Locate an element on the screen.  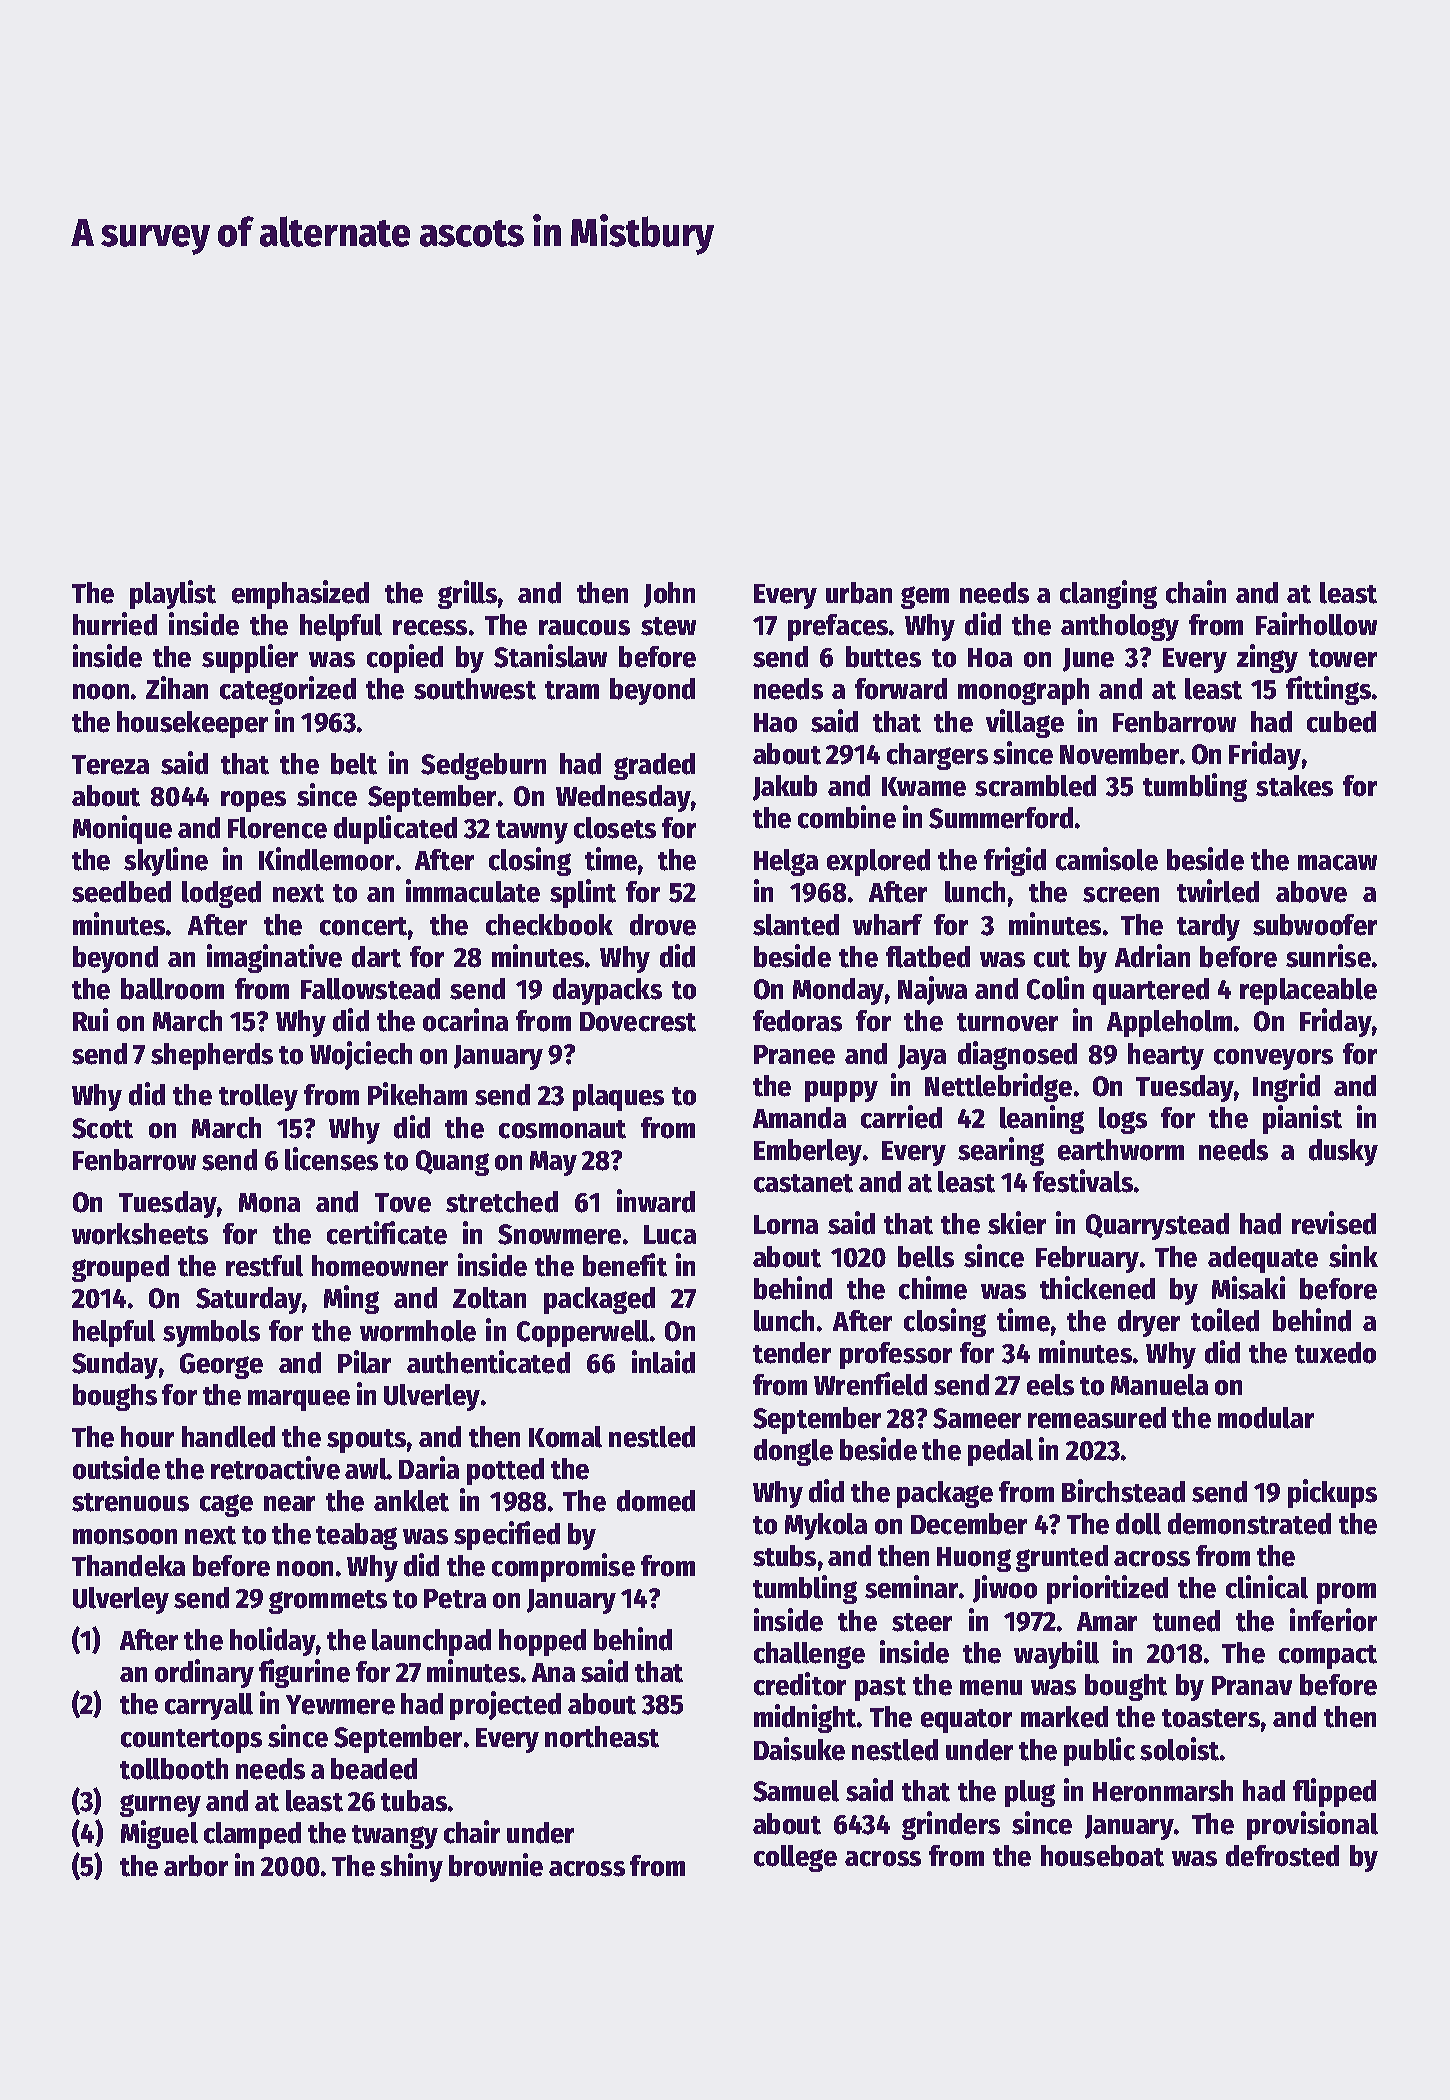
brownie is located at coordinates (496, 1865).
